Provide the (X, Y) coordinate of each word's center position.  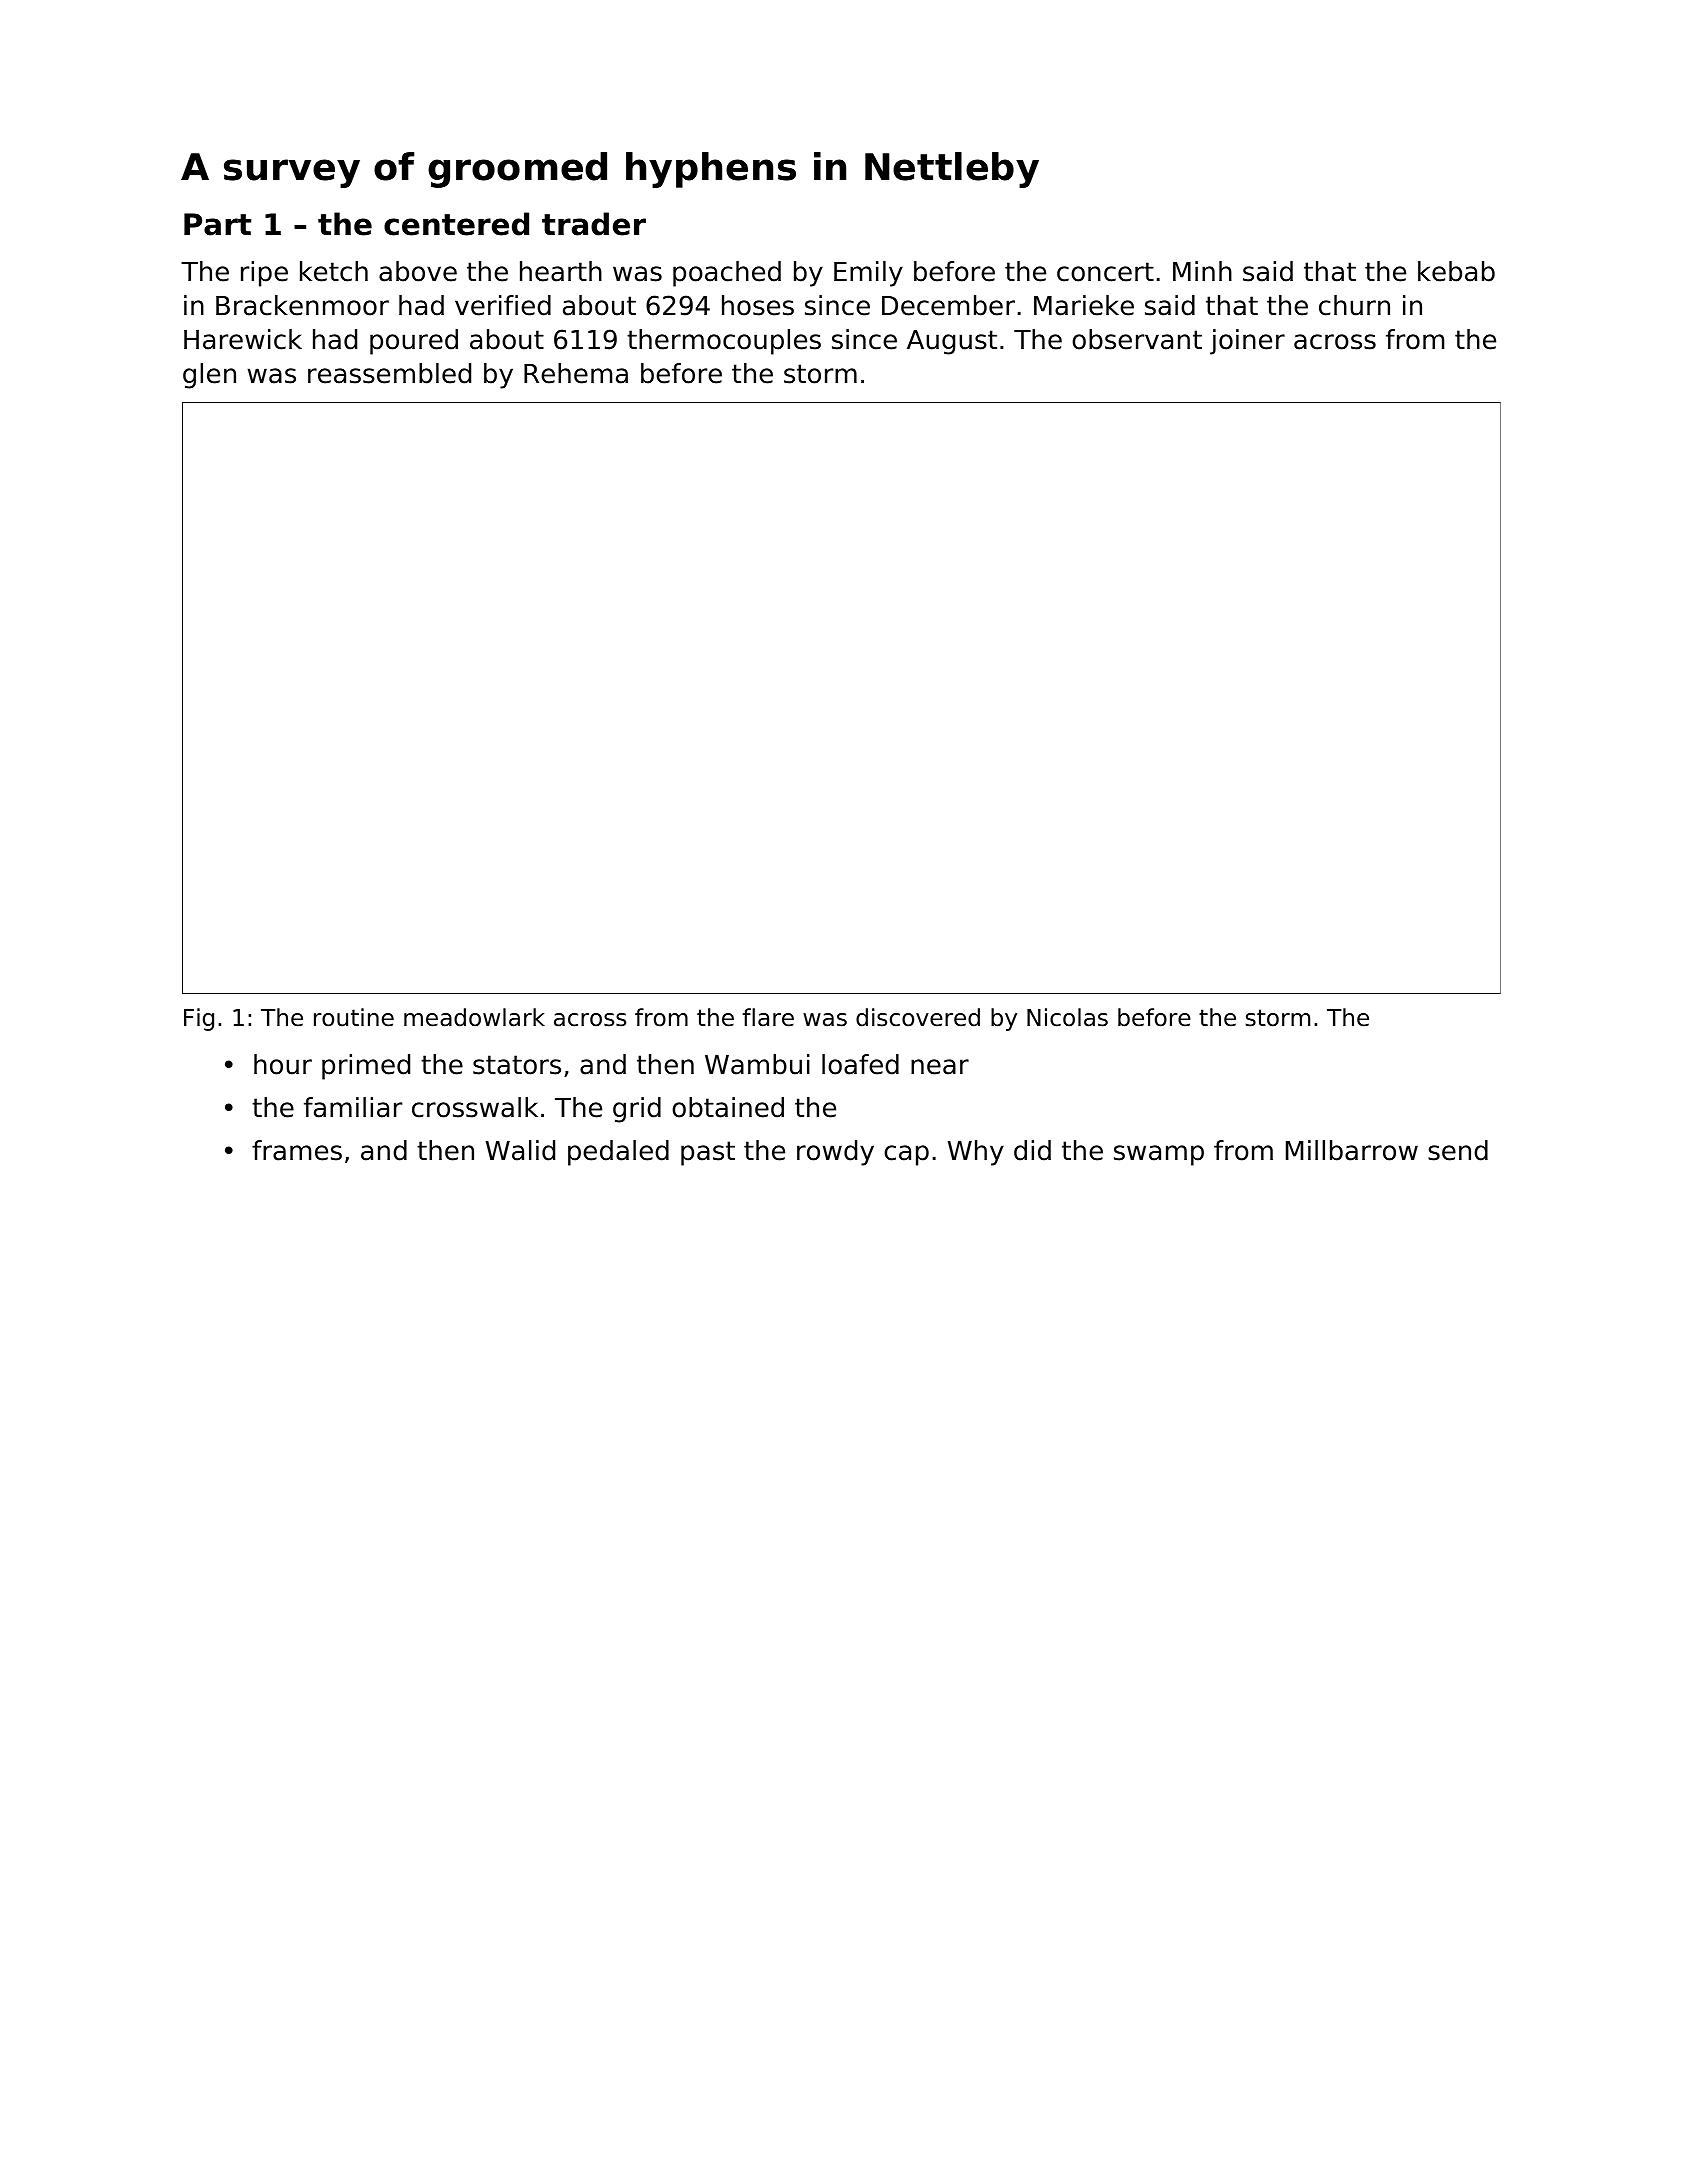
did (1032, 1150)
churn (1354, 305)
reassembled (389, 373)
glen (209, 376)
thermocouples (724, 342)
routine (354, 1017)
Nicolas (1067, 1017)
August (952, 342)
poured (414, 342)
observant (1137, 339)
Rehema (576, 373)
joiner (1247, 342)
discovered (918, 1017)
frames (297, 1150)
